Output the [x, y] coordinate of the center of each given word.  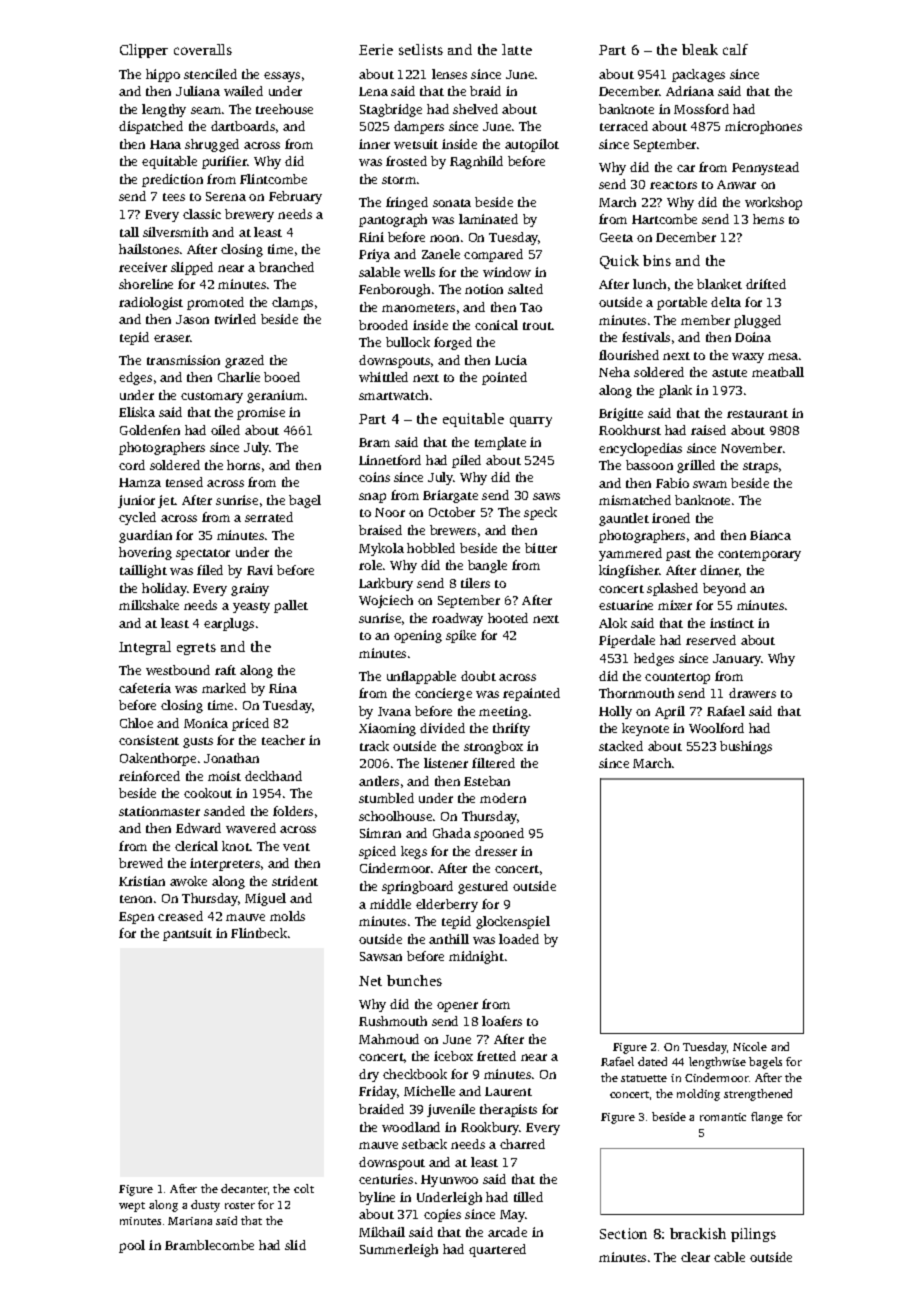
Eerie [376, 49]
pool [132, 1246]
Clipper [144, 51]
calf [735, 49]
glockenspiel [513, 922]
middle [390, 904]
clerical [196, 846]
